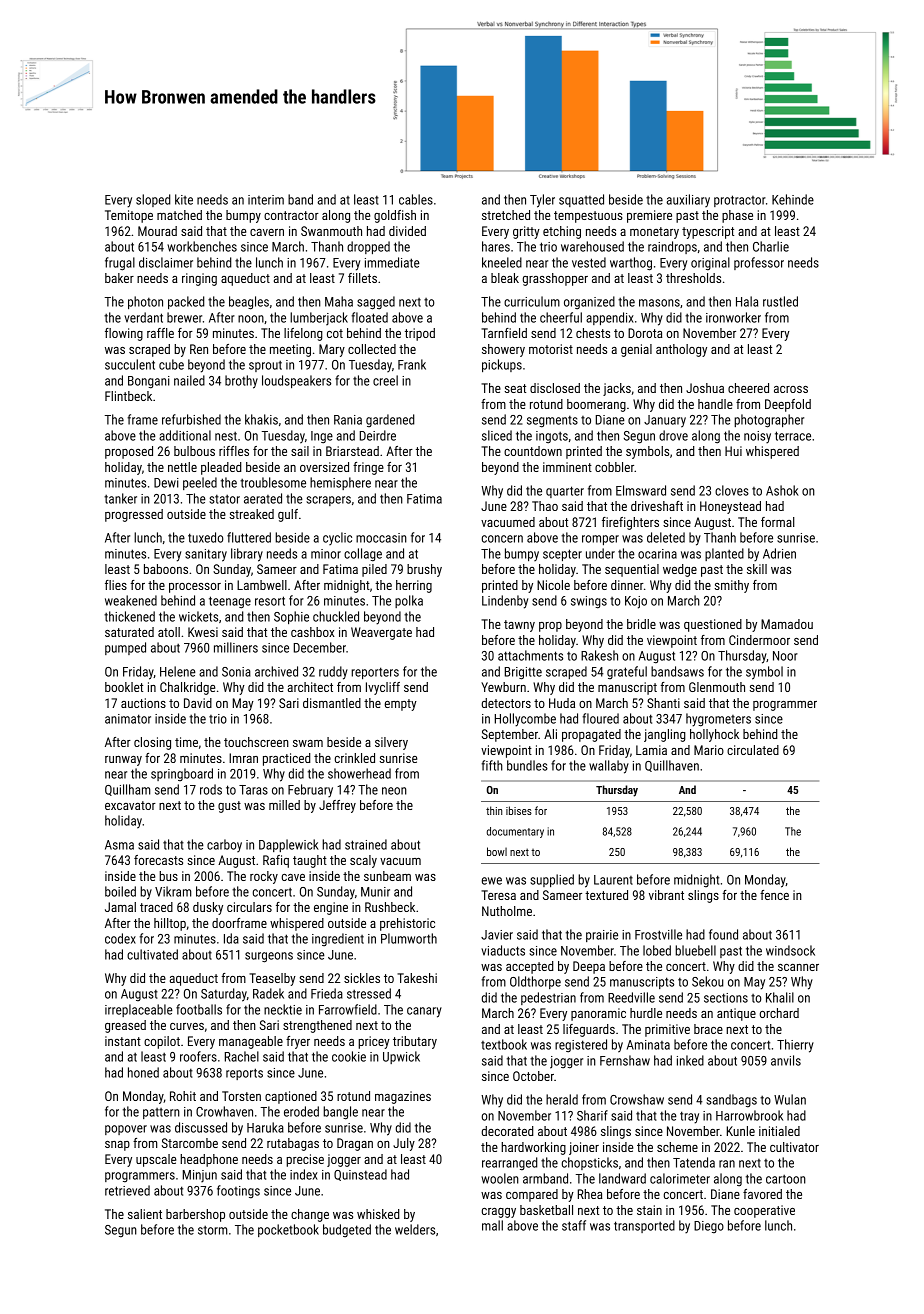  Describe the element at coordinates (497, 935) in the screenshot. I see `Javier` at that location.
